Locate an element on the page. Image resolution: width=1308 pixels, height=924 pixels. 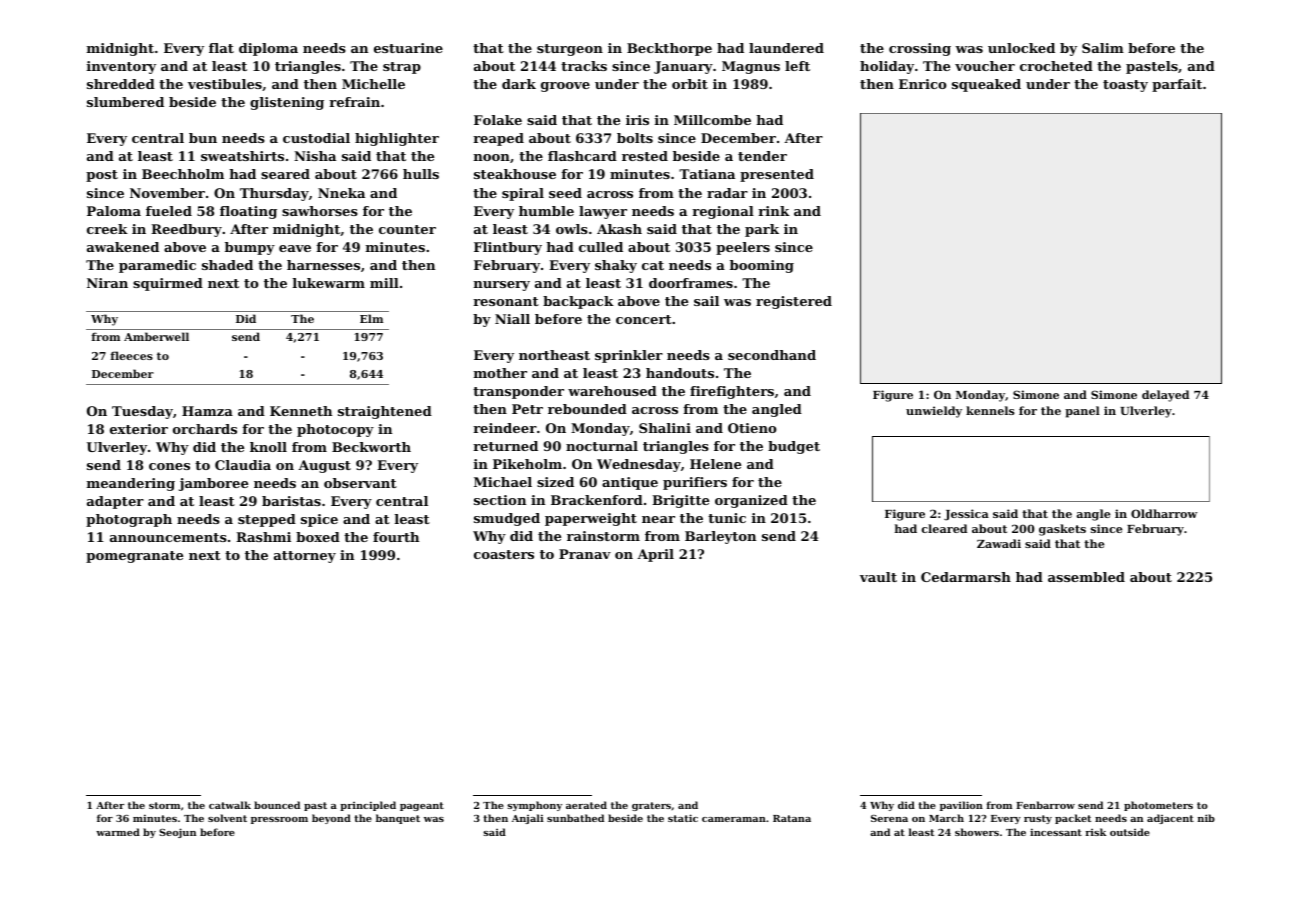
unwieldy is located at coordinates (934, 412).
